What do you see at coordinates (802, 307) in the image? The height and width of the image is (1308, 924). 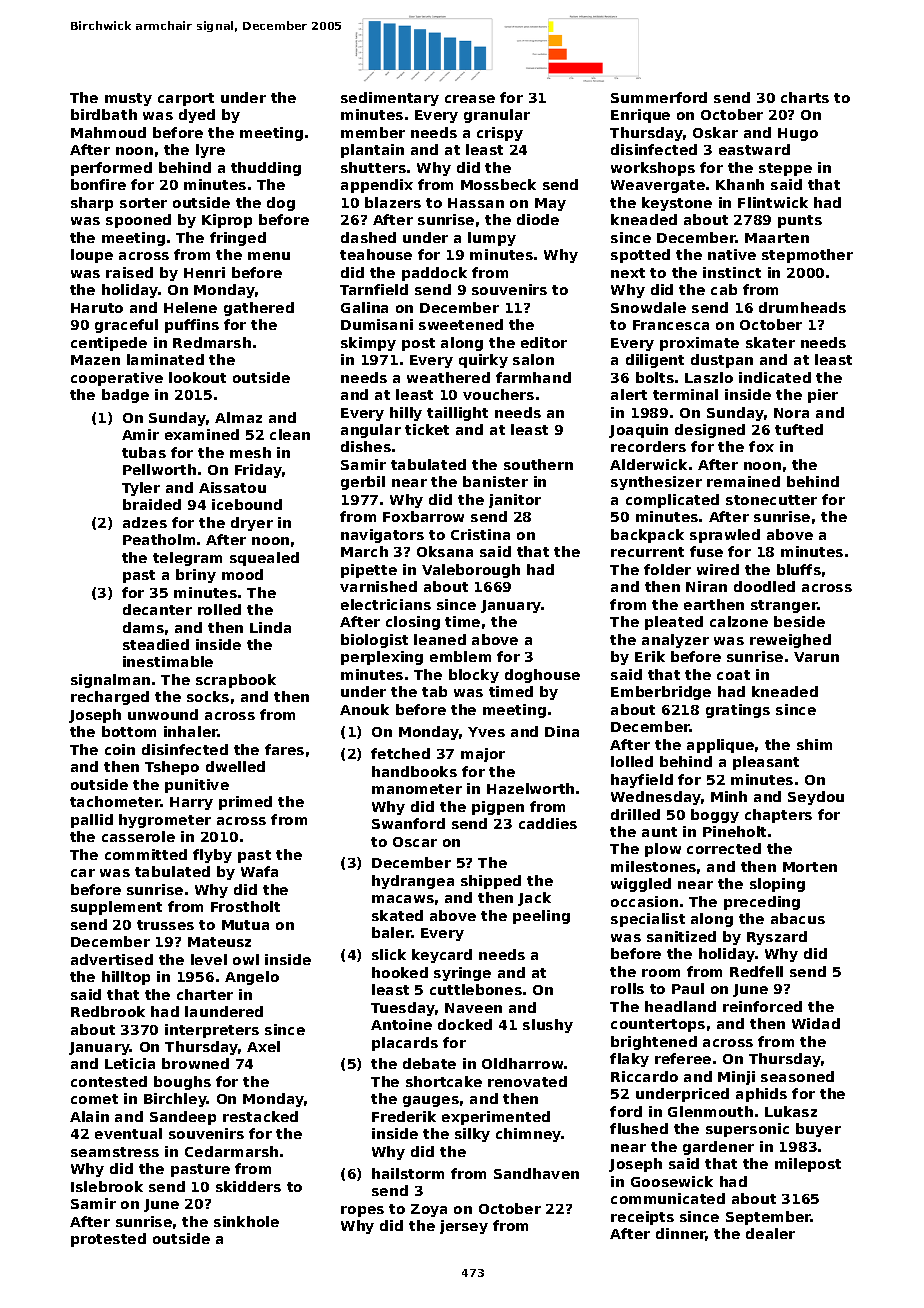 I see `drumheads` at bounding box center [802, 307].
